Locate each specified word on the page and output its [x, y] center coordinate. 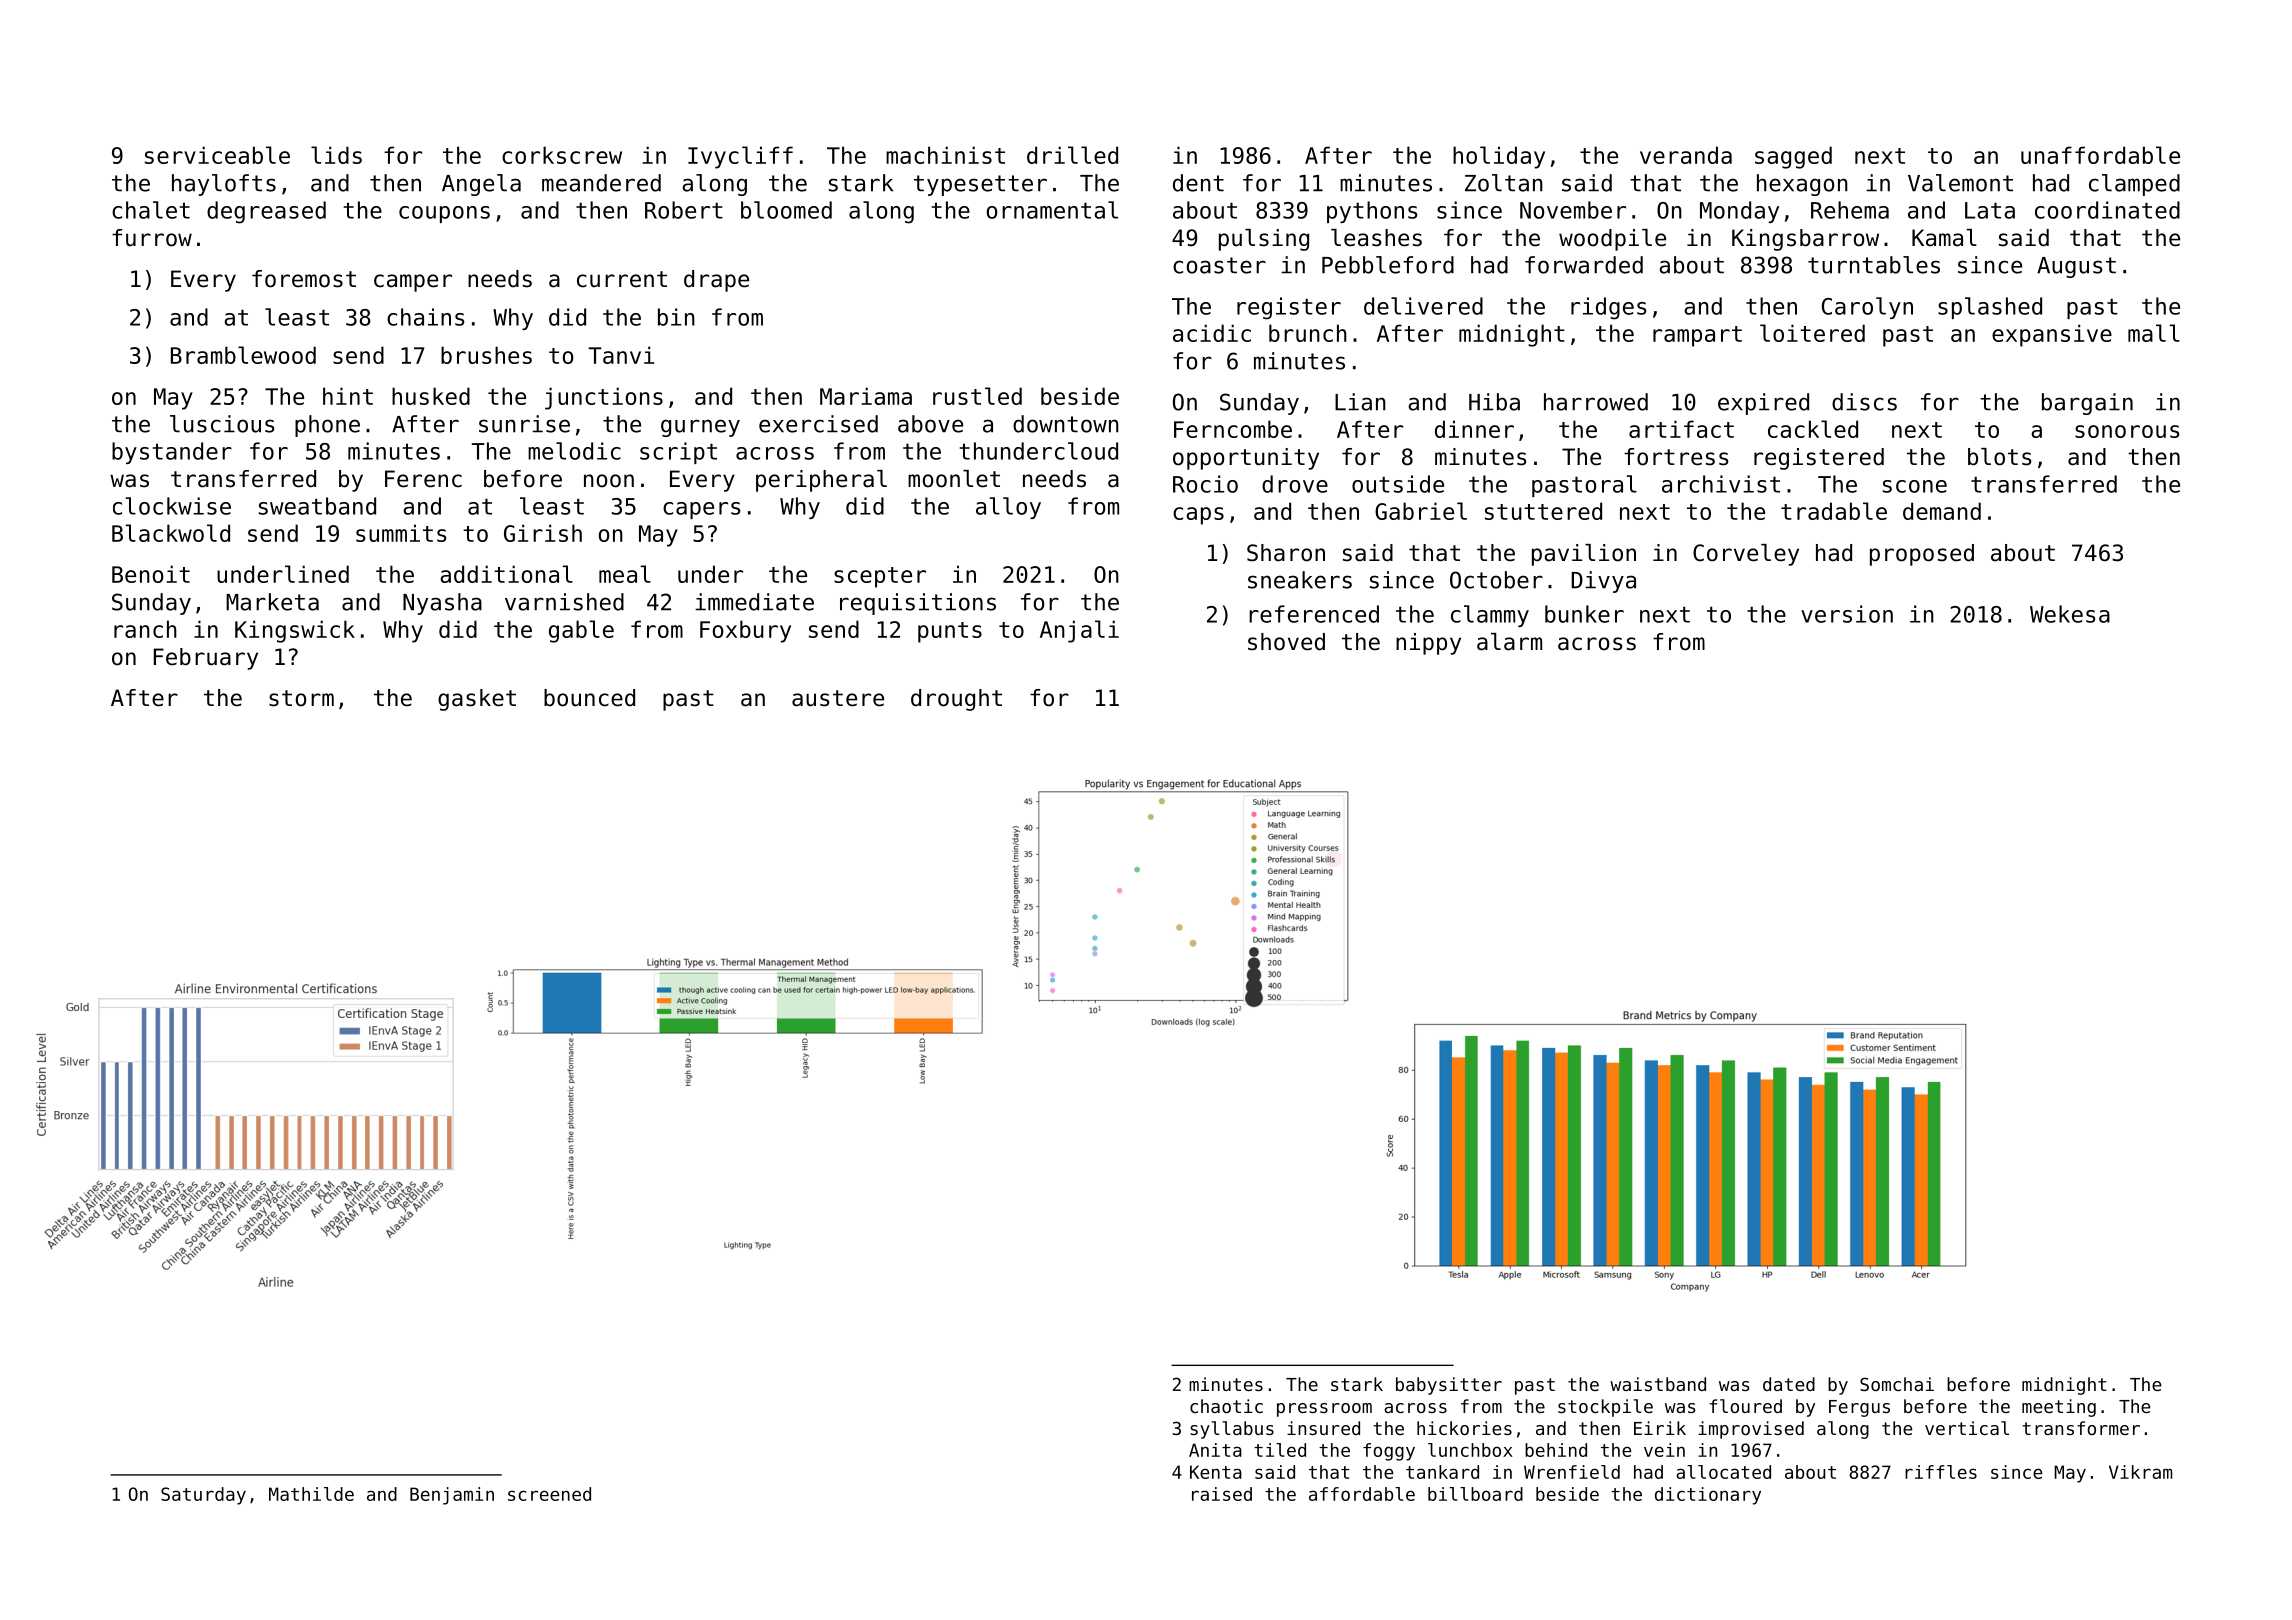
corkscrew [562, 155]
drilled [1072, 155]
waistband [1658, 1384]
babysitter [1449, 1386]
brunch [1308, 333]
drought [956, 700]
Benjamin [452, 1496]
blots [2000, 457]
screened [549, 1494]
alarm [1509, 642]
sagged [1793, 157]
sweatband [317, 506]
